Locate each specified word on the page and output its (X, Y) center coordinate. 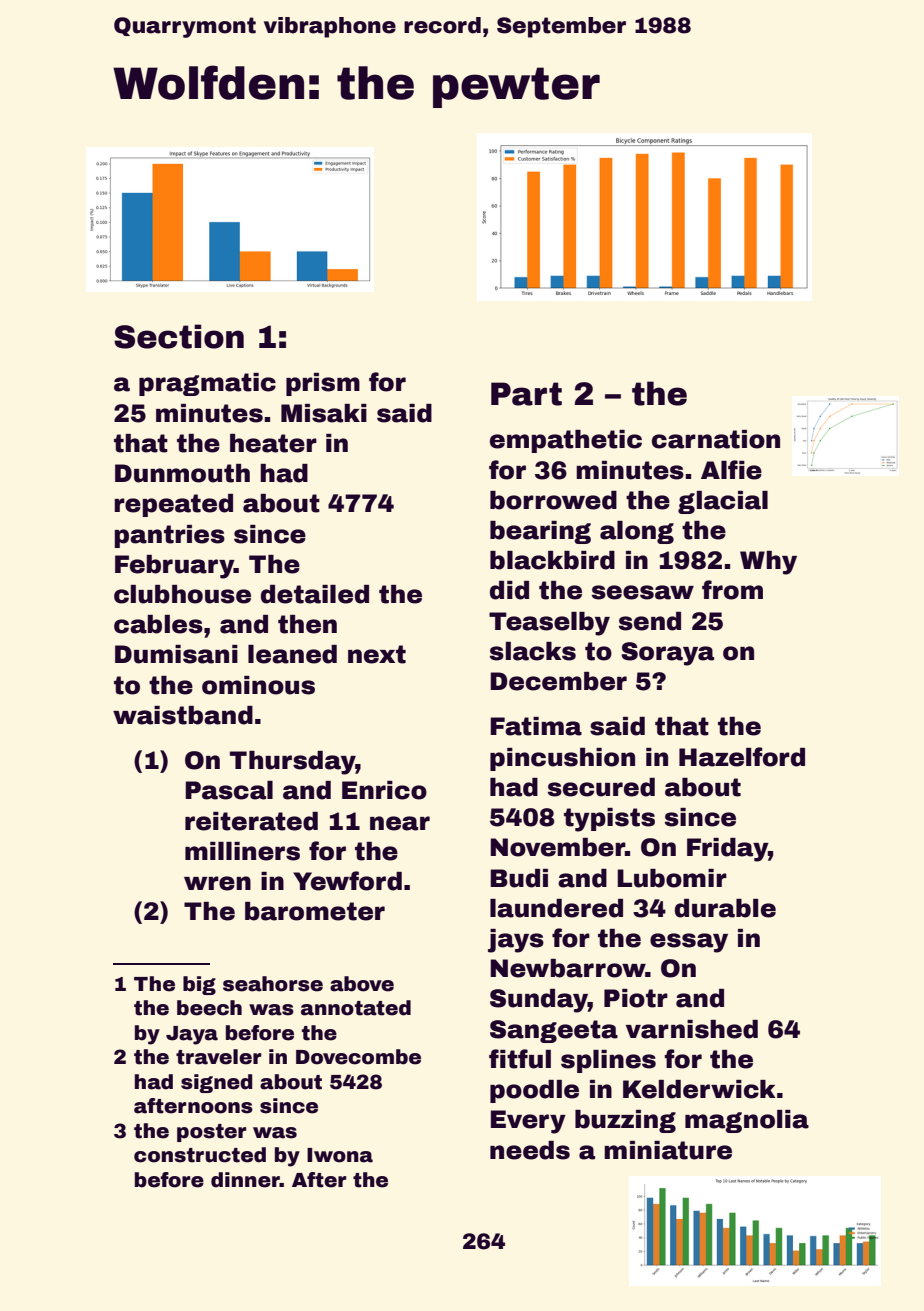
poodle (534, 1091)
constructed (200, 1155)
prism (323, 384)
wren (217, 883)
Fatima (536, 726)
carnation (716, 439)
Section (179, 336)
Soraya (667, 654)
